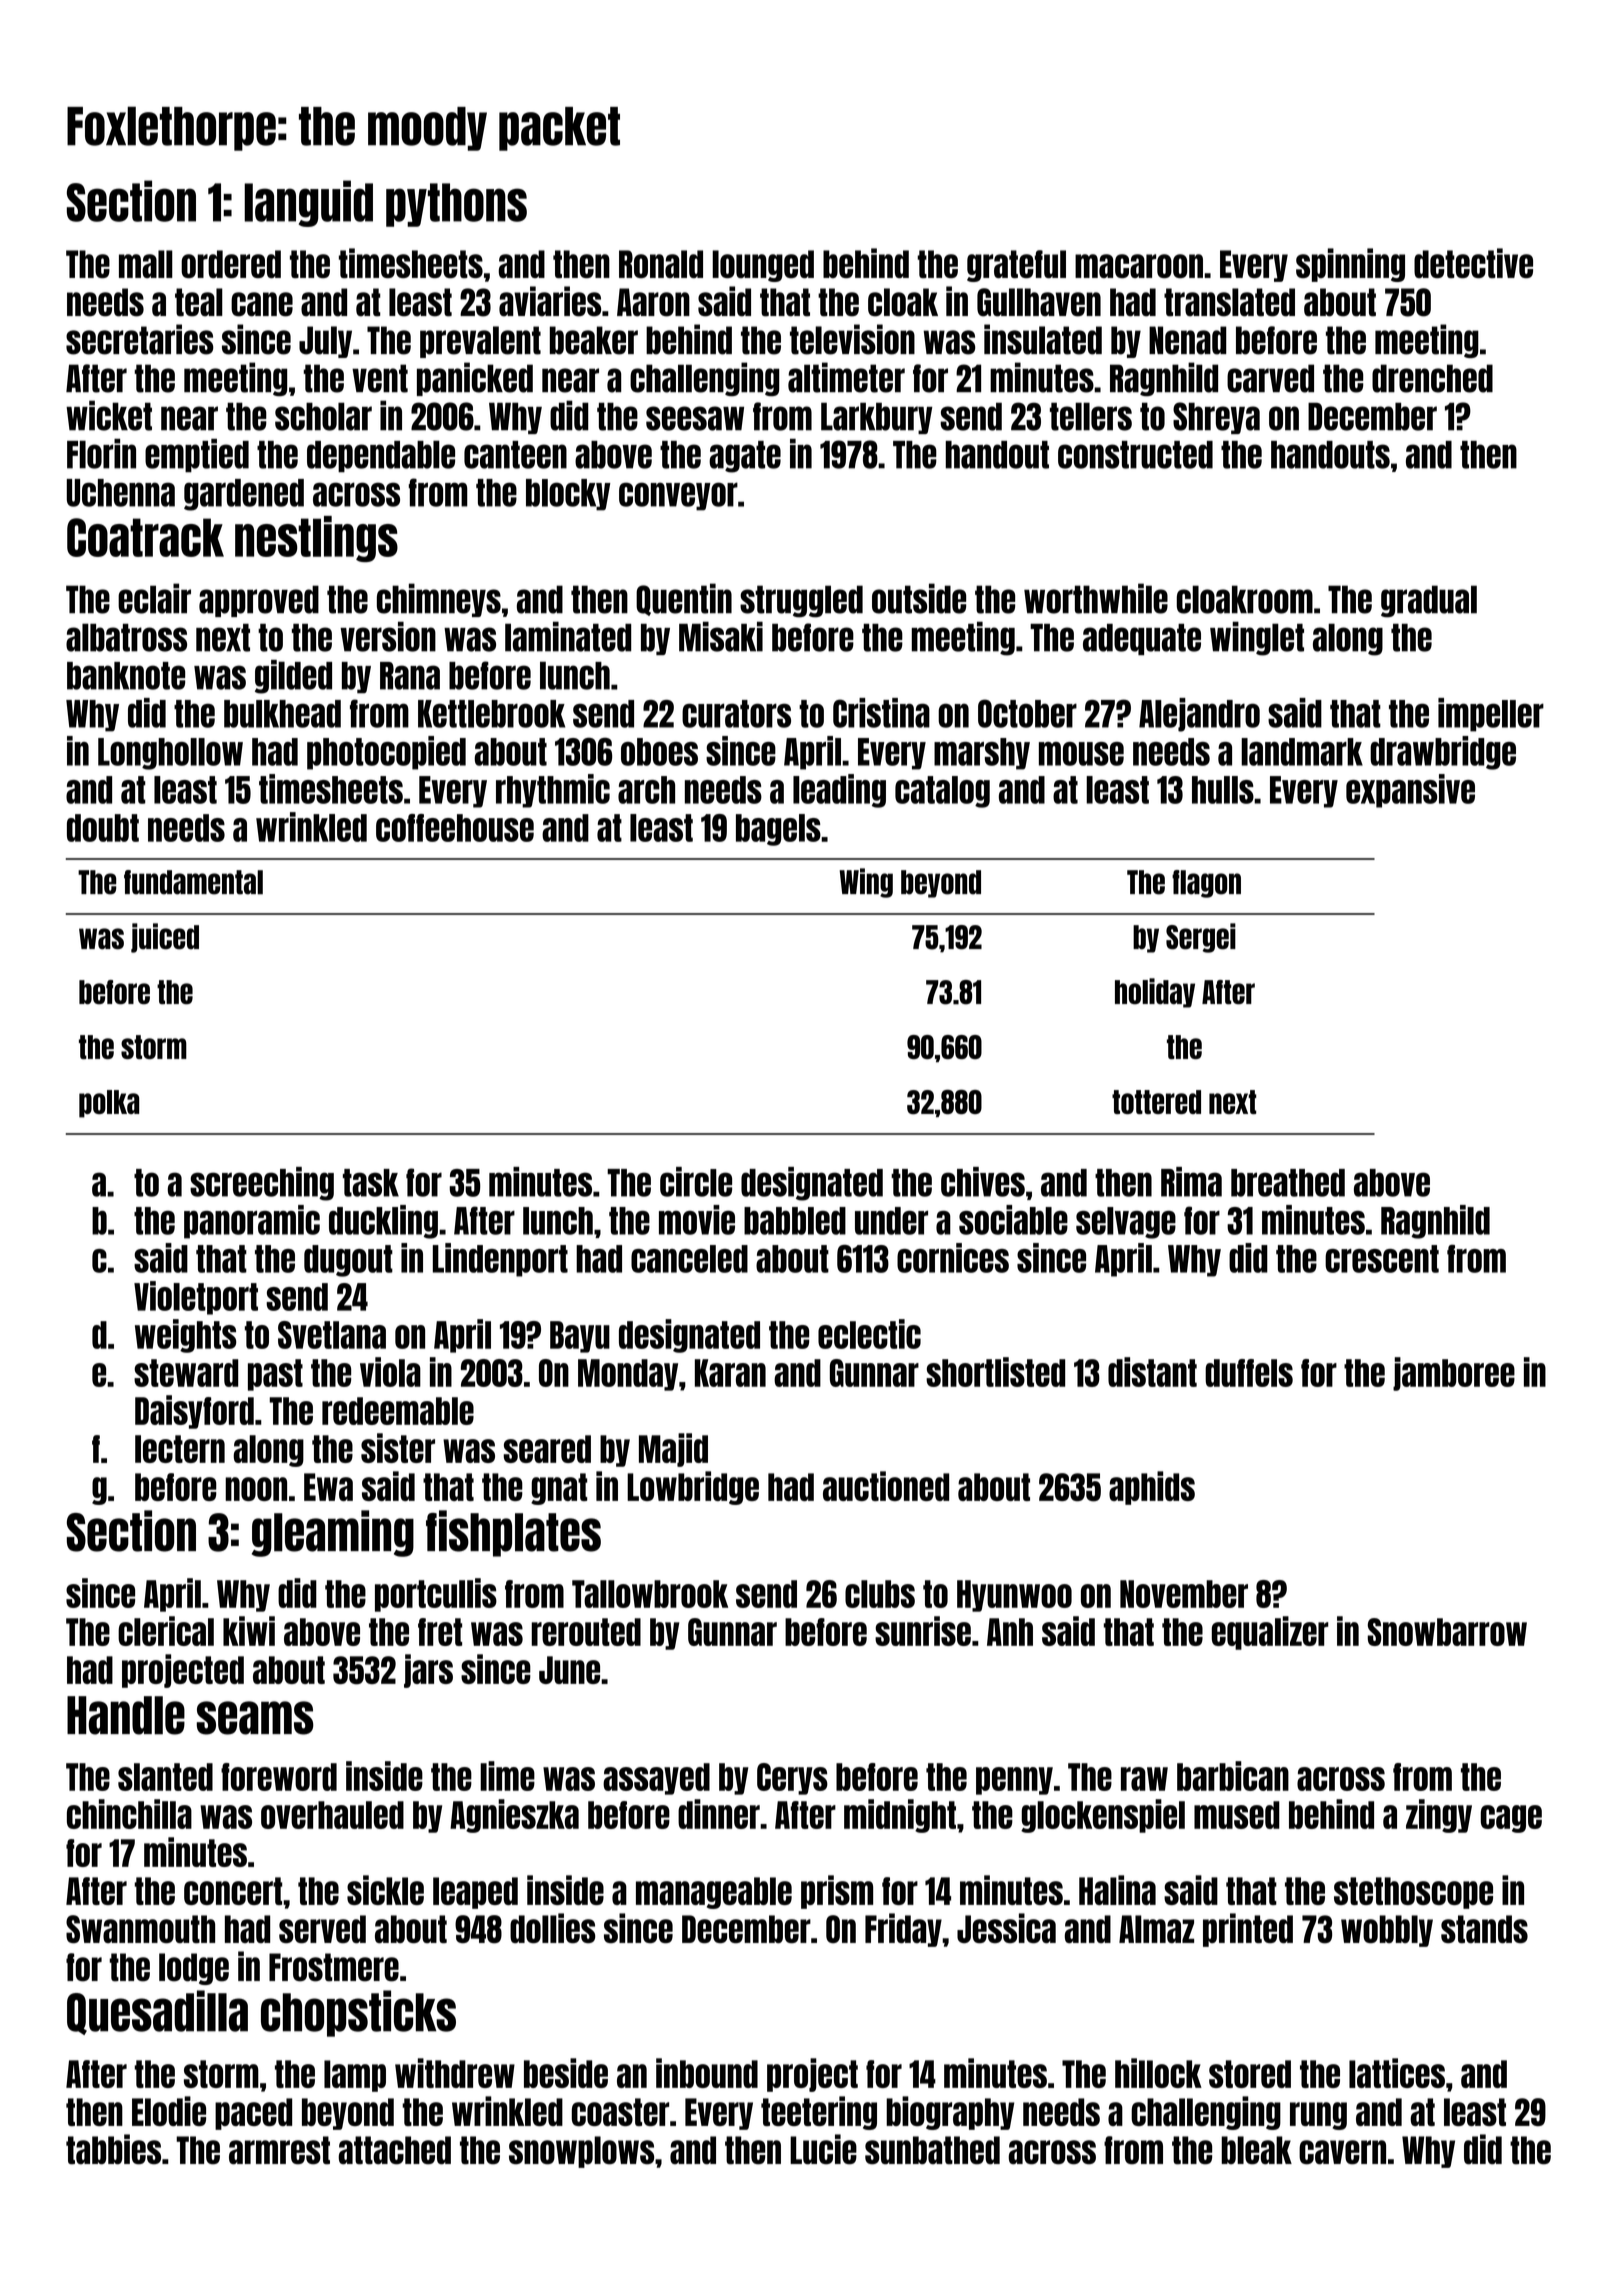  I want to click on duckling, so click(383, 1222).
